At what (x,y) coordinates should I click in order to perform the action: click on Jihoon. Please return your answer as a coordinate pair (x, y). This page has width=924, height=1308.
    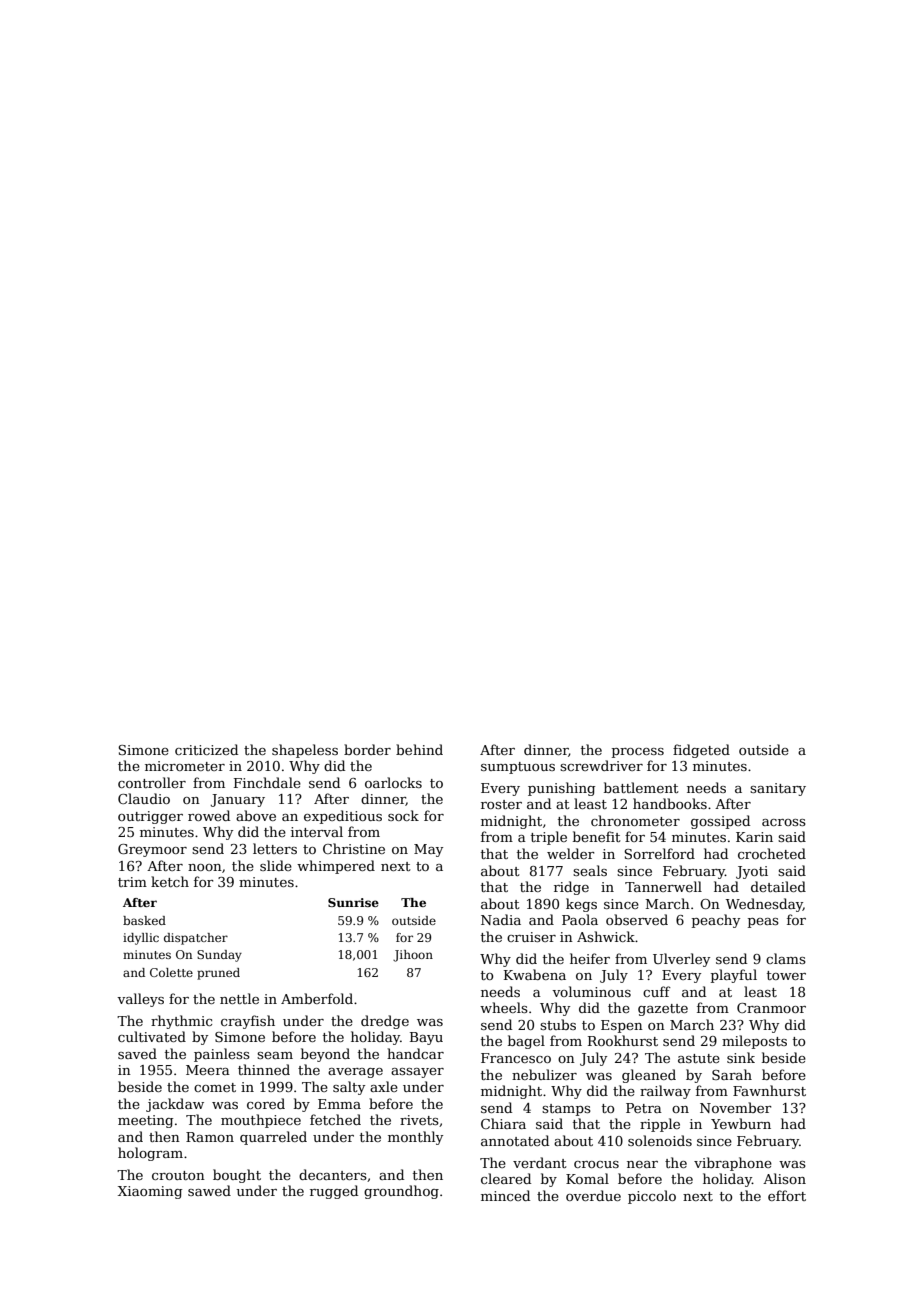
    Looking at the image, I should click on (413, 956).
